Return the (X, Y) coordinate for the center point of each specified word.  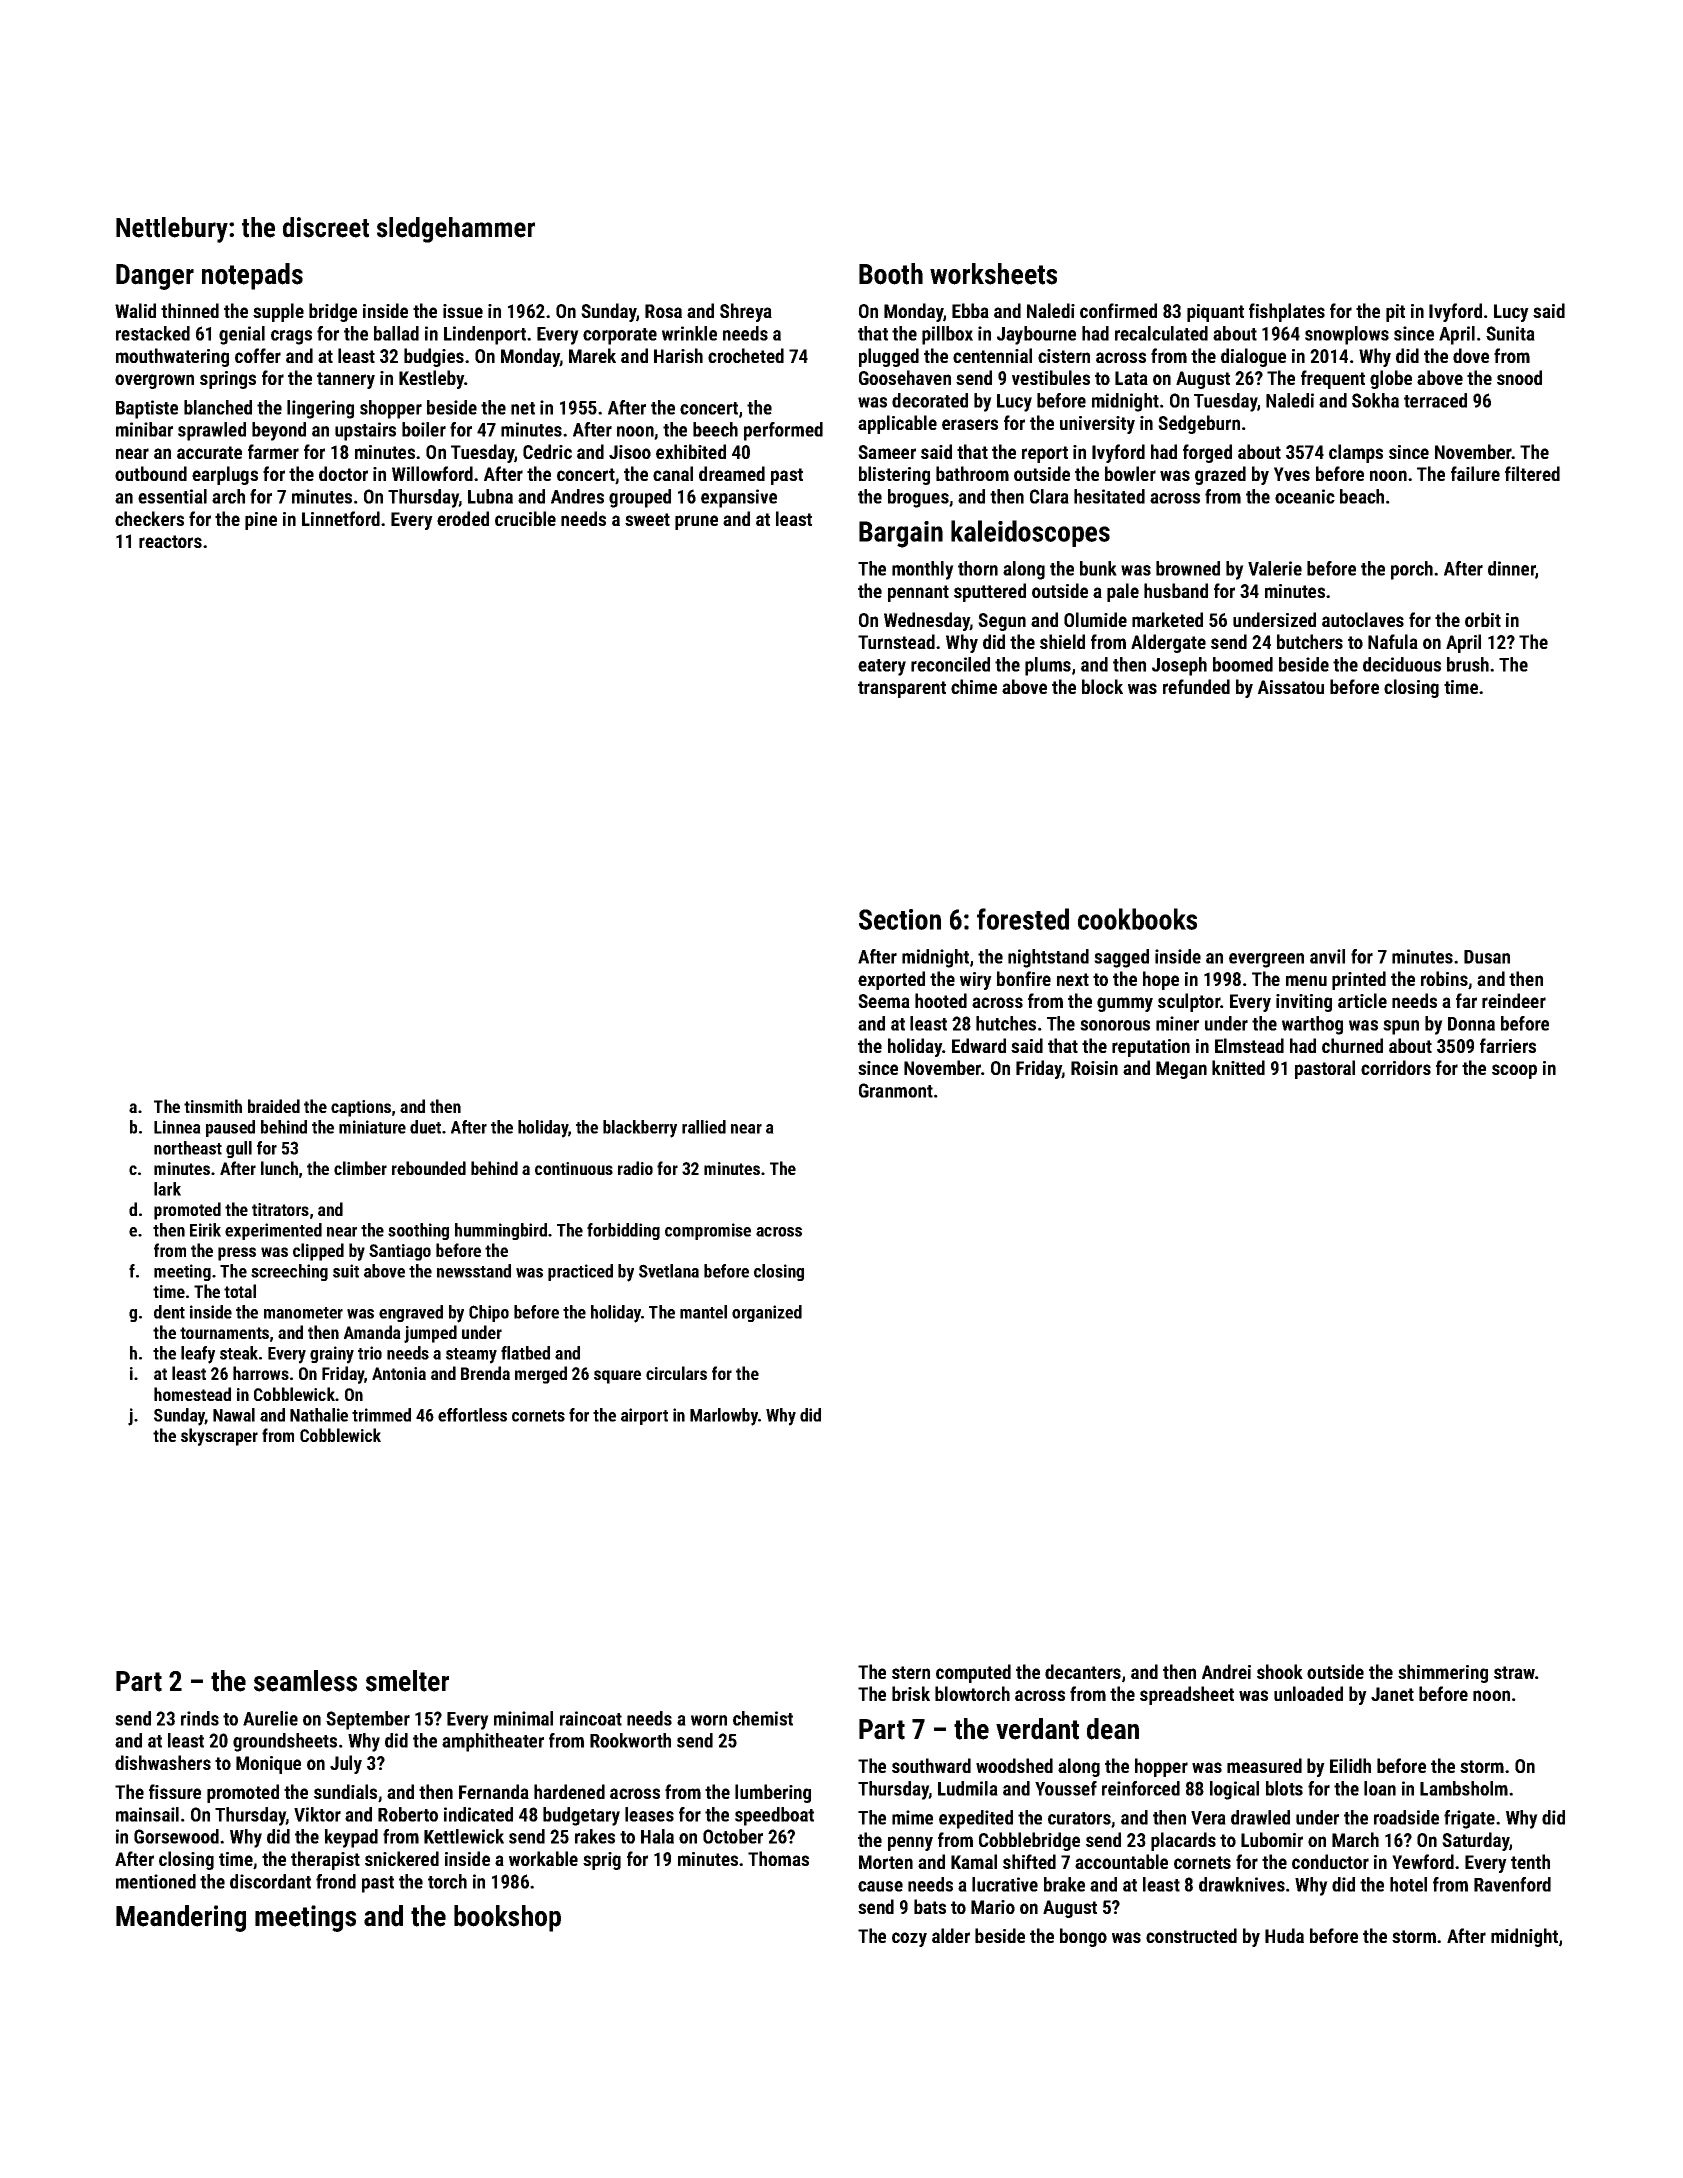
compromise (708, 1231)
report (1045, 454)
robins (1444, 978)
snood (1519, 377)
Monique (268, 1765)
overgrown (154, 381)
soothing (418, 1231)
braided (274, 1106)
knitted (1238, 1067)
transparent (902, 689)
